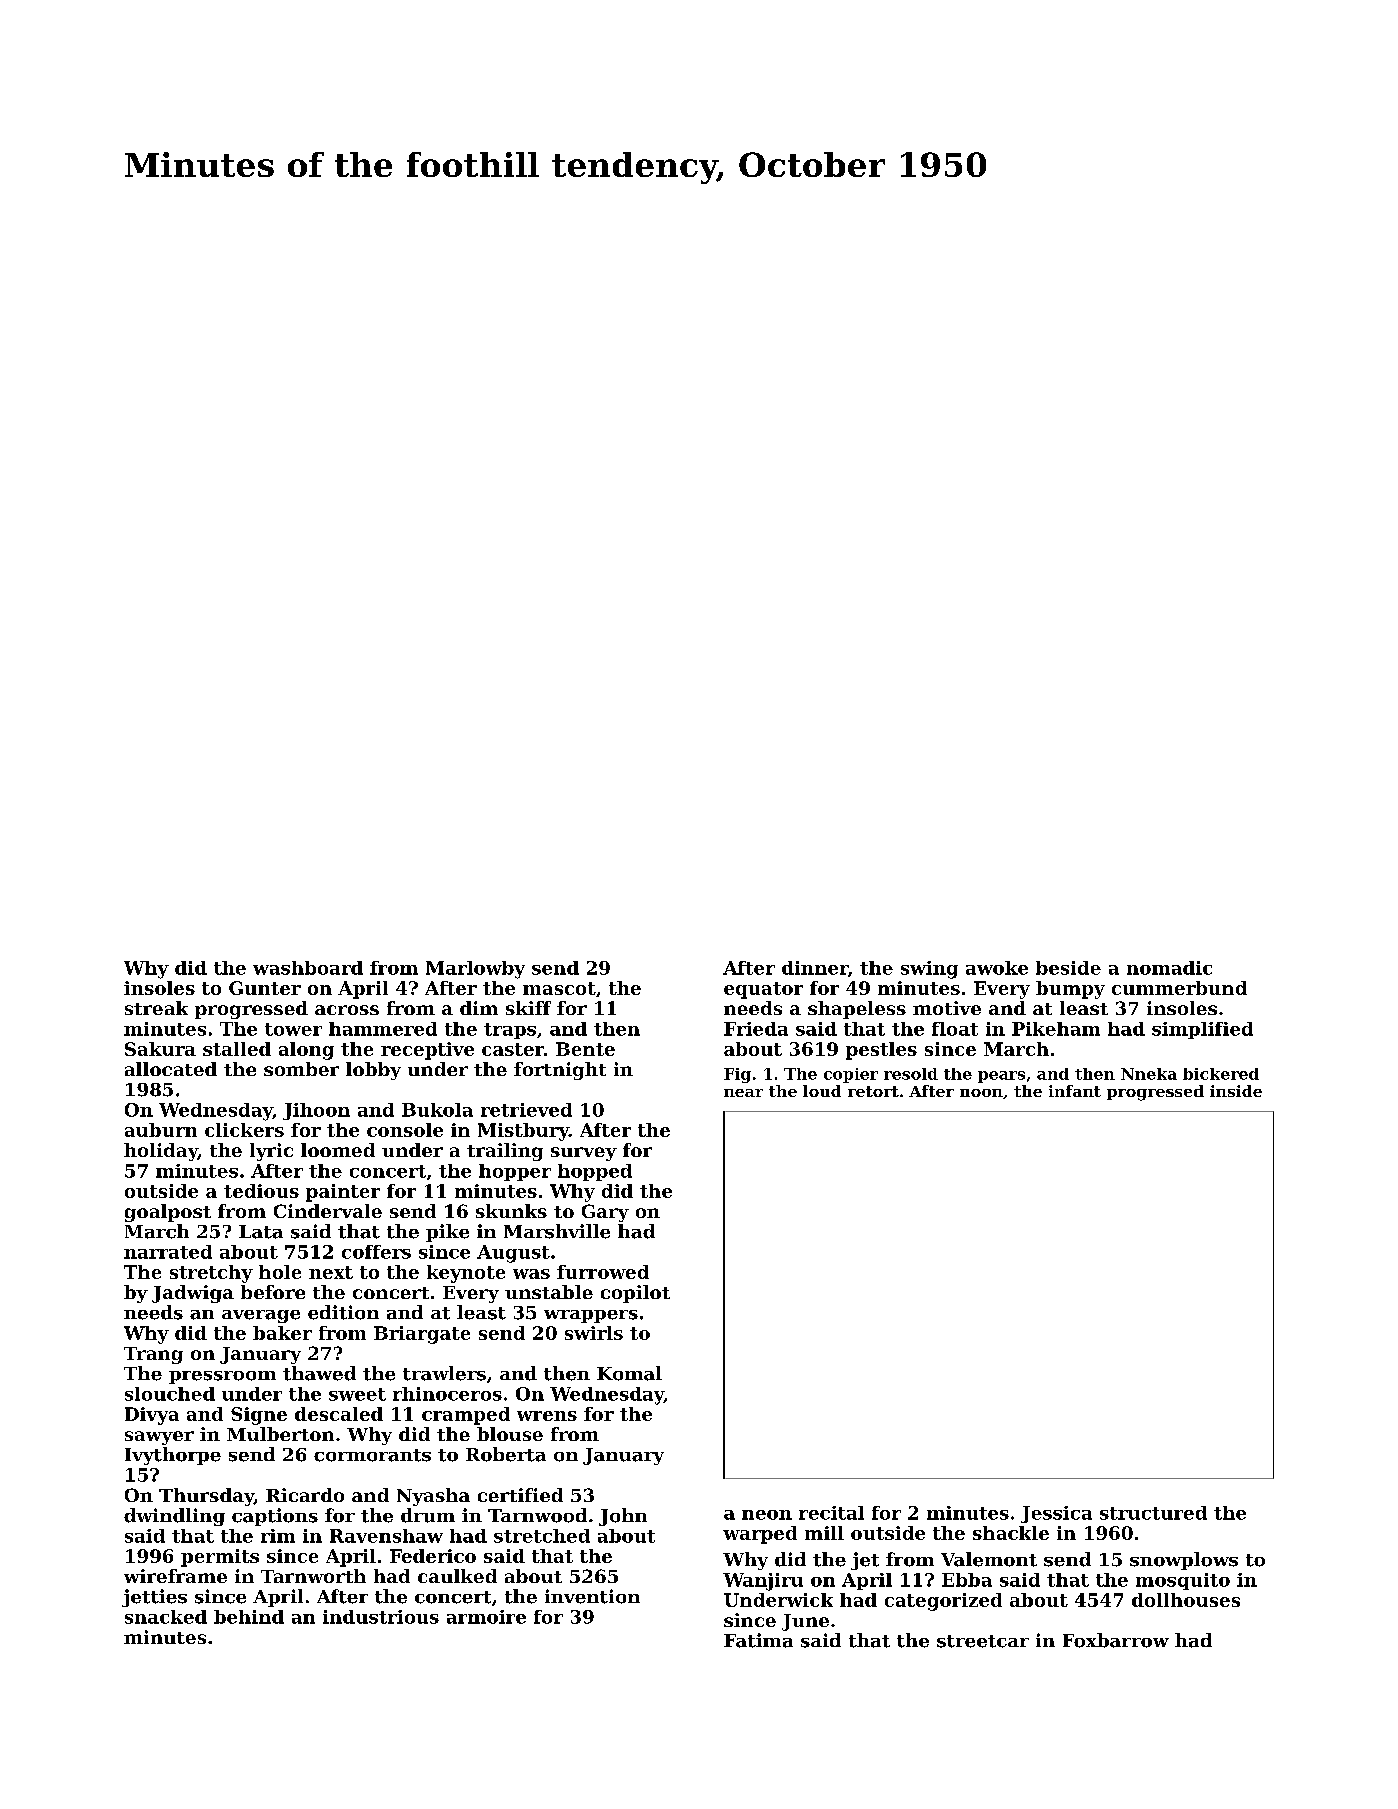 Image resolution: width=1398 pixels, height=1809 pixels. I want to click on Briargate, so click(422, 1335).
